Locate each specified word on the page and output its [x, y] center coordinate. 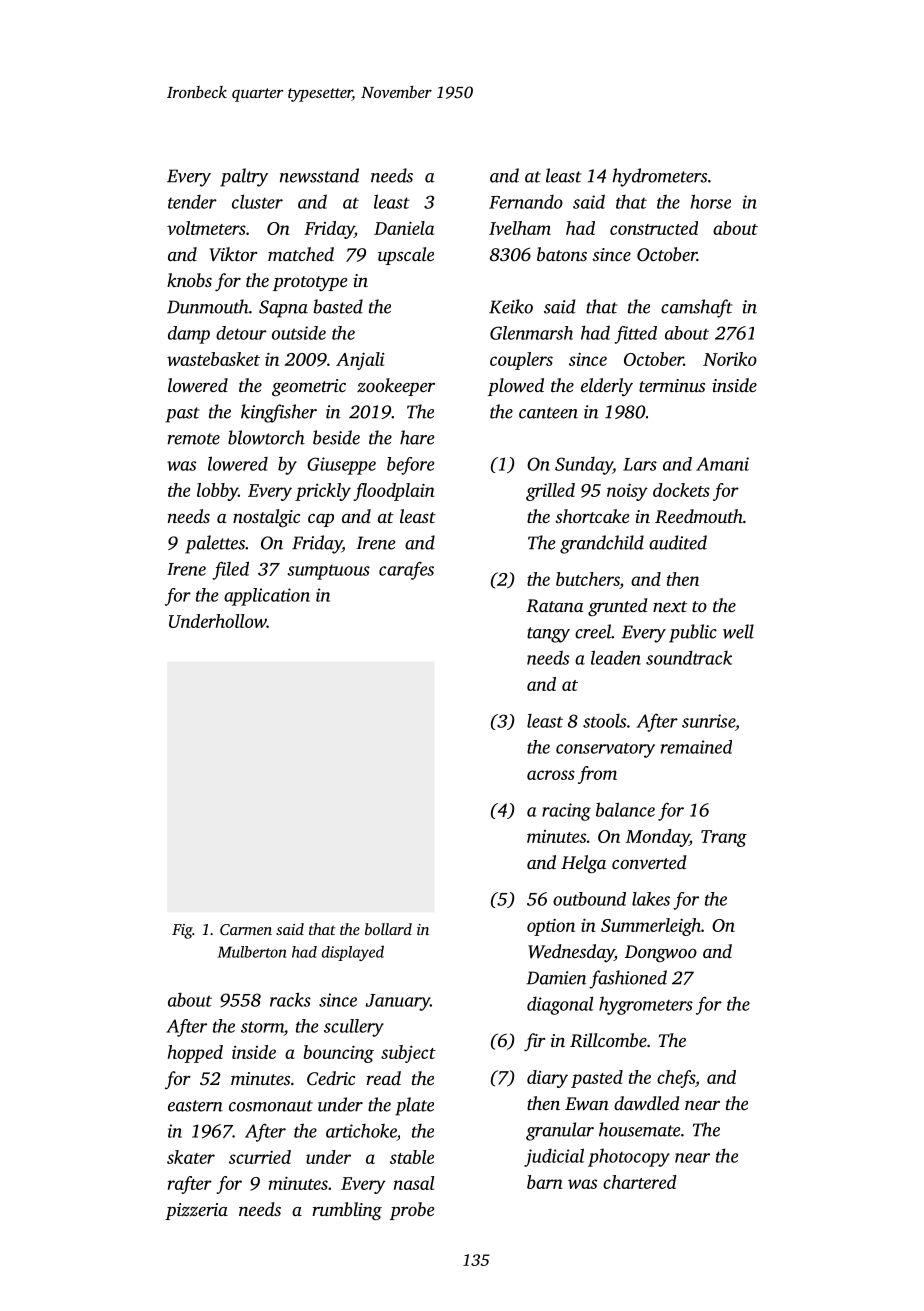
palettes [215, 544]
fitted [635, 335]
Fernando [526, 202]
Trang [724, 838]
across [551, 775]
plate [414, 1106]
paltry [244, 177]
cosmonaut [271, 1106]
